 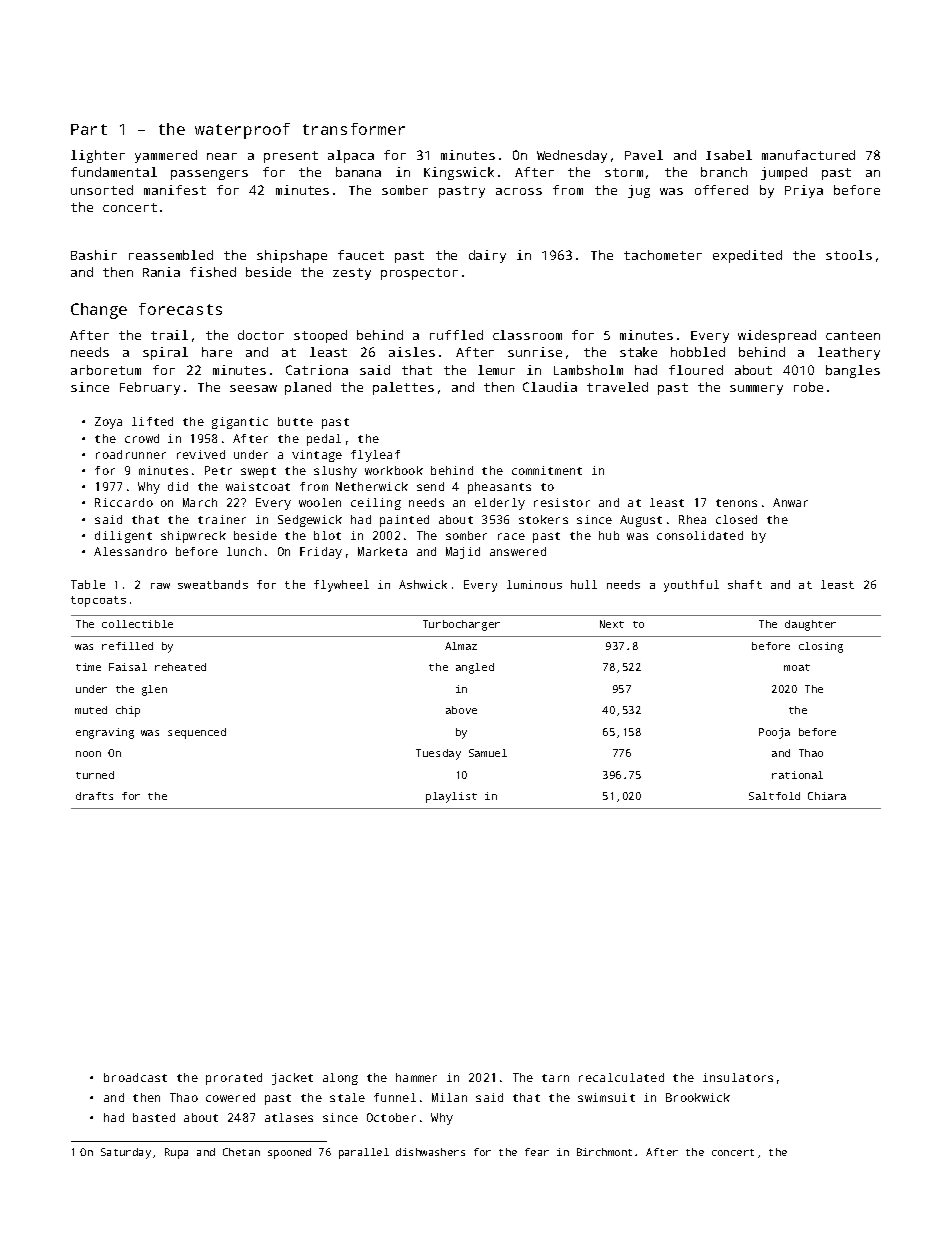 I want to click on manufactured, so click(x=808, y=155).
